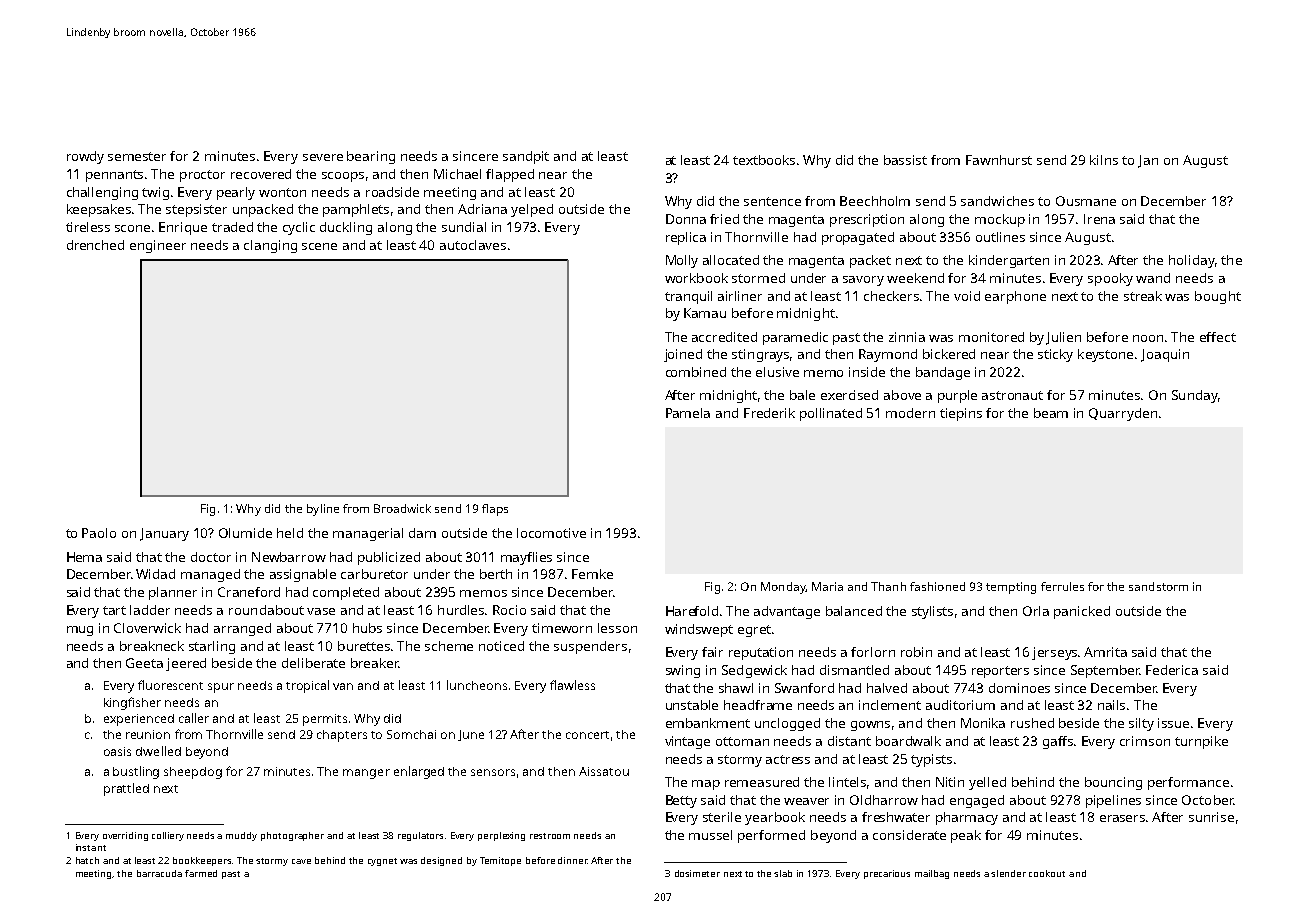  What do you see at coordinates (526, 157) in the screenshot?
I see `sandpit` at bounding box center [526, 157].
